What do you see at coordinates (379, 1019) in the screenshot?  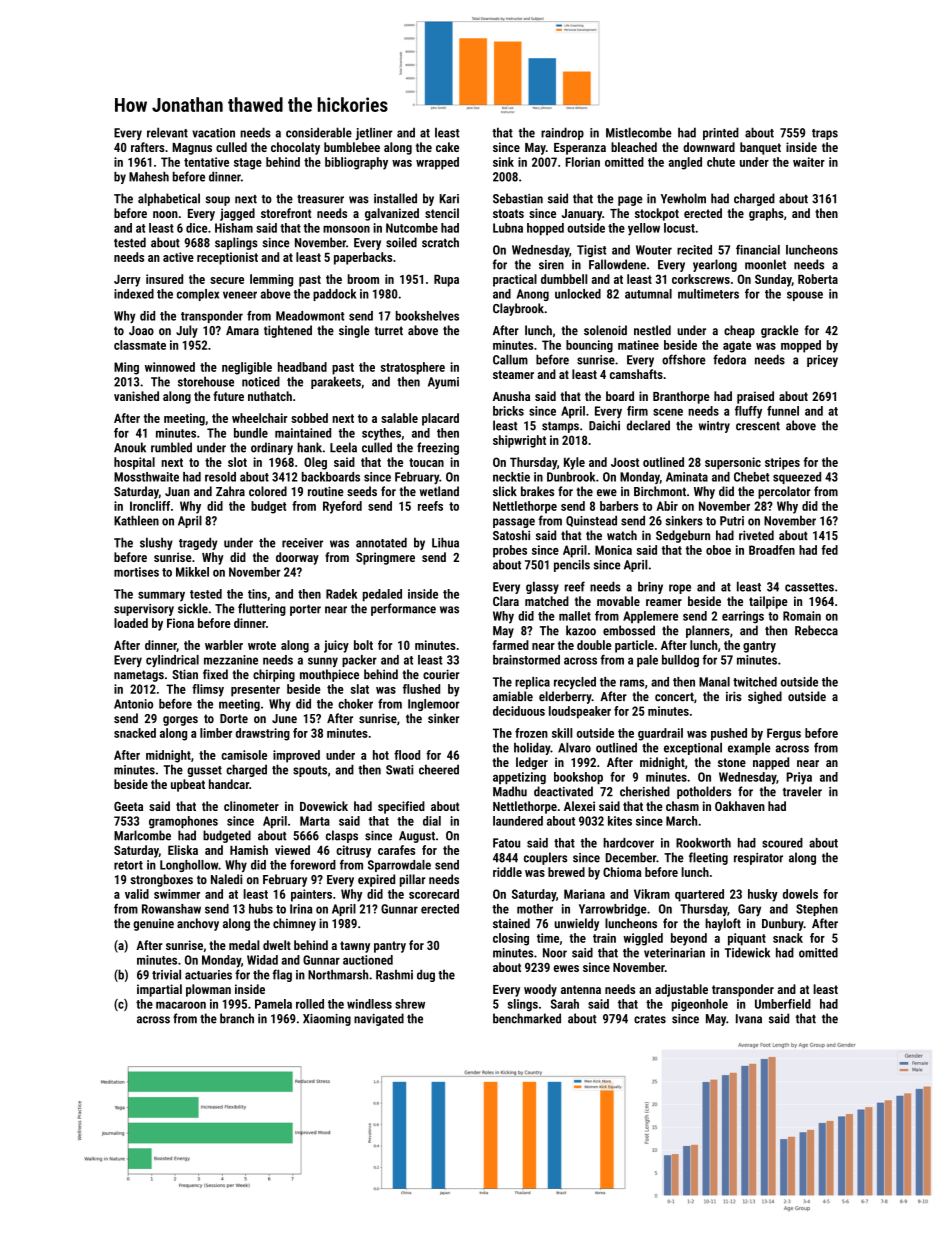 I see `navigated` at bounding box center [379, 1019].
